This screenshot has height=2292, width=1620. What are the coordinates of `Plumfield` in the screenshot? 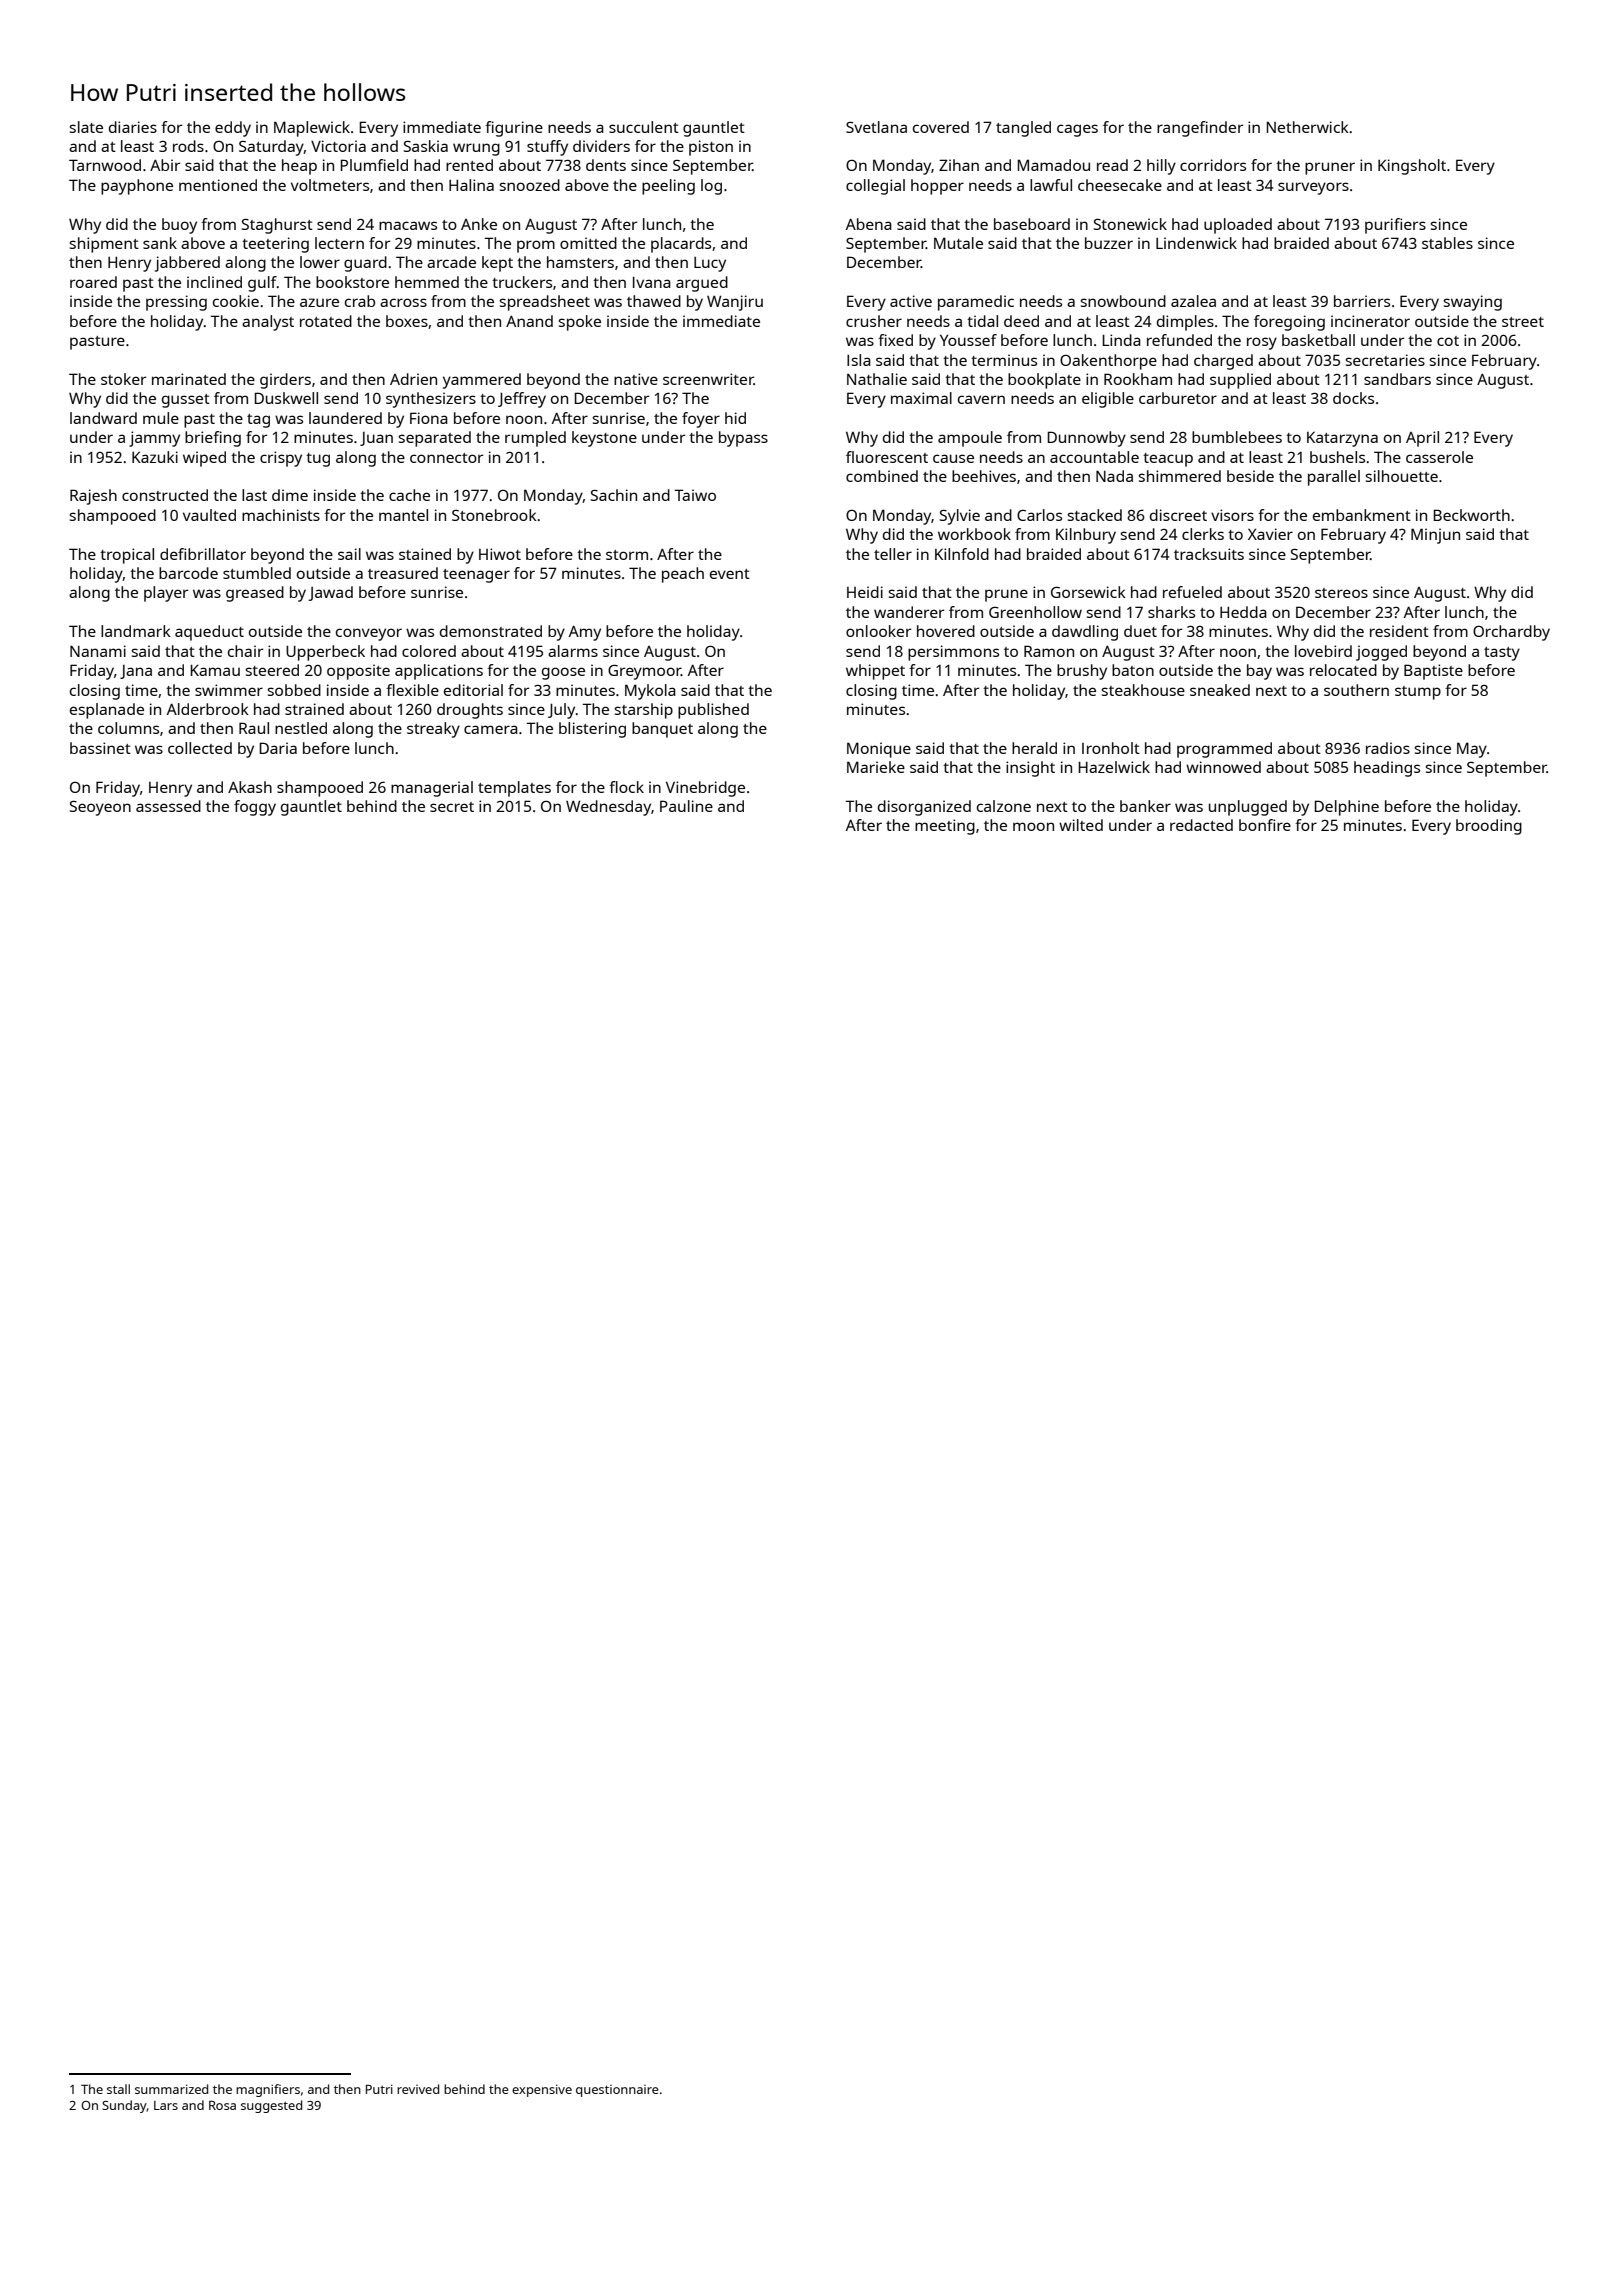 It's located at (374, 165).
